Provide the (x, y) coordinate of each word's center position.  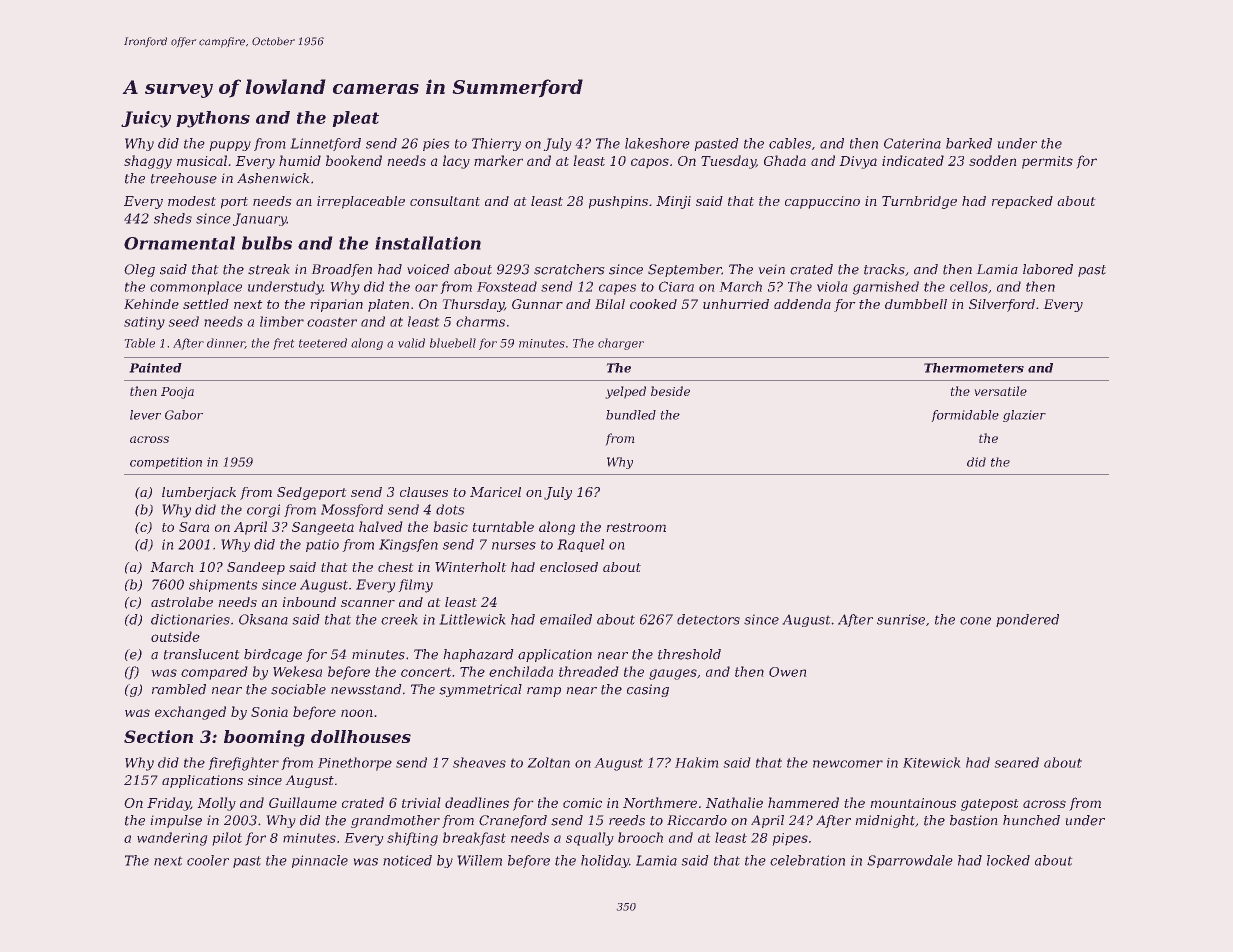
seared (1016, 762)
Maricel (495, 492)
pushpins (618, 202)
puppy (230, 146)
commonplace (196, 288)
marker (498, 160)
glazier (1024, 416)
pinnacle (320, 861)
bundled (631, 415)
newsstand (366, 689)
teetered (323, 343)
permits (1047, 162)
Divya (858, 162)
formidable (965, 416)
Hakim (697, 762)
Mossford (352, 510)
